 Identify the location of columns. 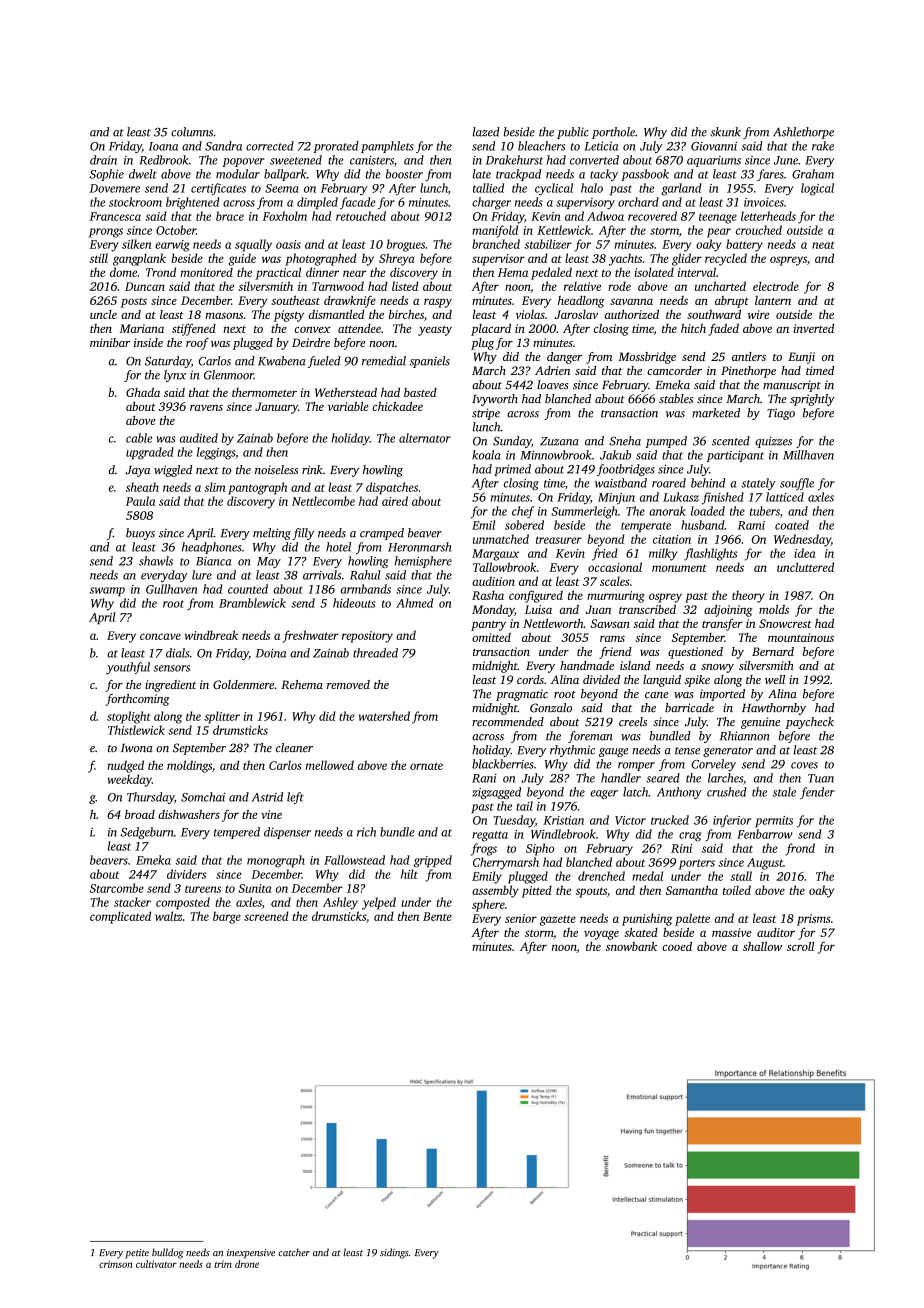
(192, 132).
